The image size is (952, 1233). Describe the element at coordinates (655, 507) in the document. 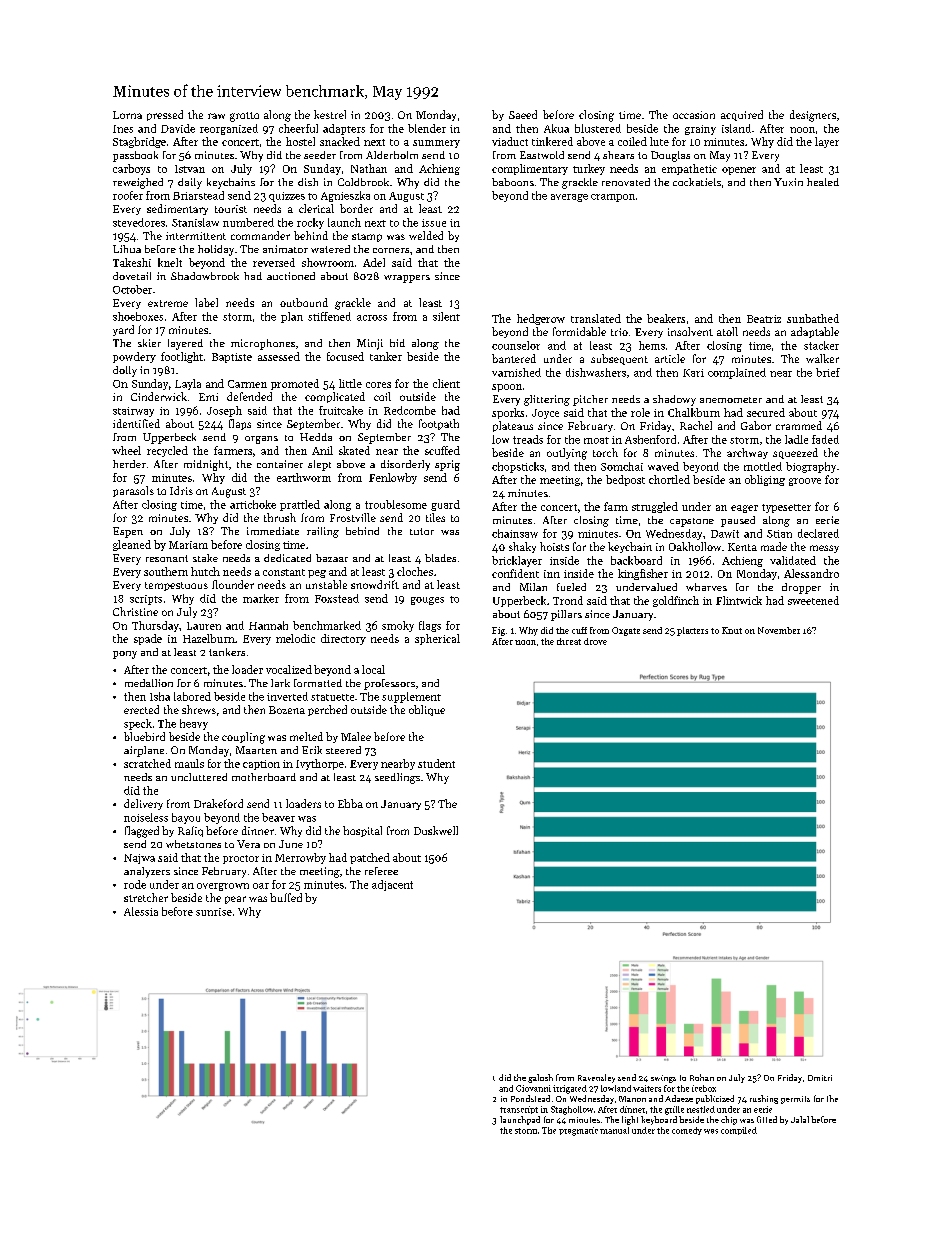

I see `struggled` at that location.
